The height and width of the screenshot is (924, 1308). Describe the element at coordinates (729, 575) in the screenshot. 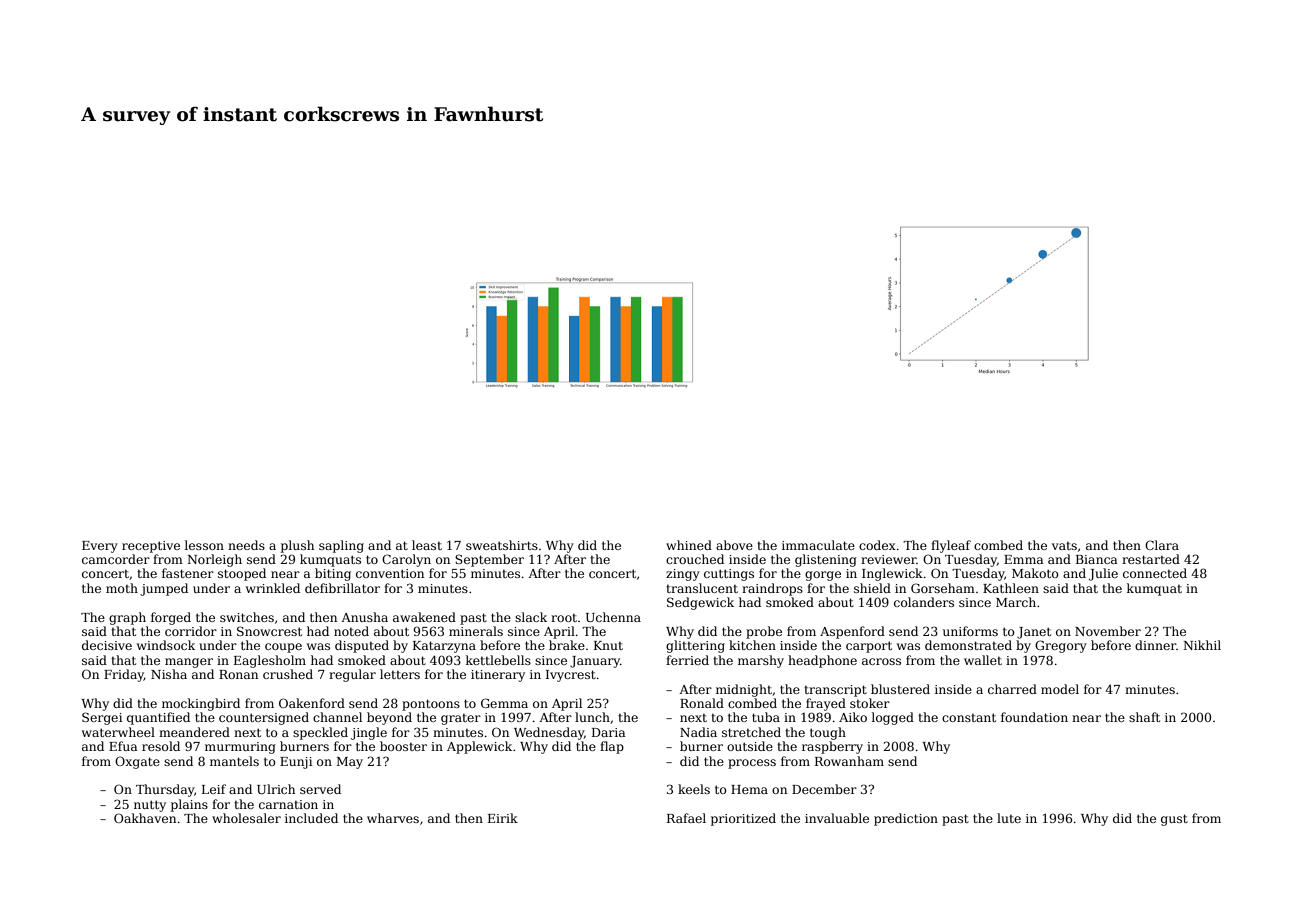

I see `cuttings` at that location.
